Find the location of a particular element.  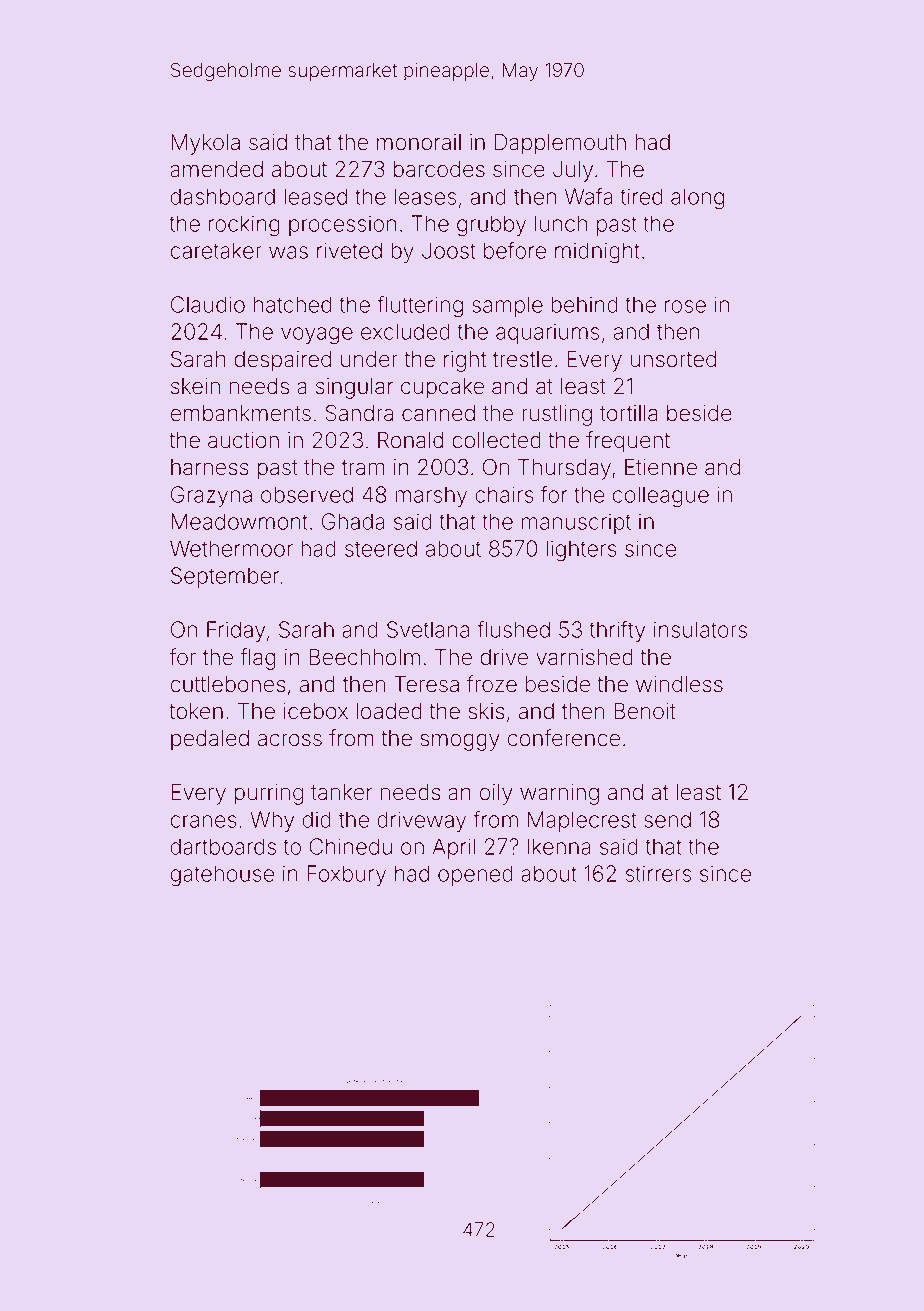

along is located at coordinates (697, 199).
